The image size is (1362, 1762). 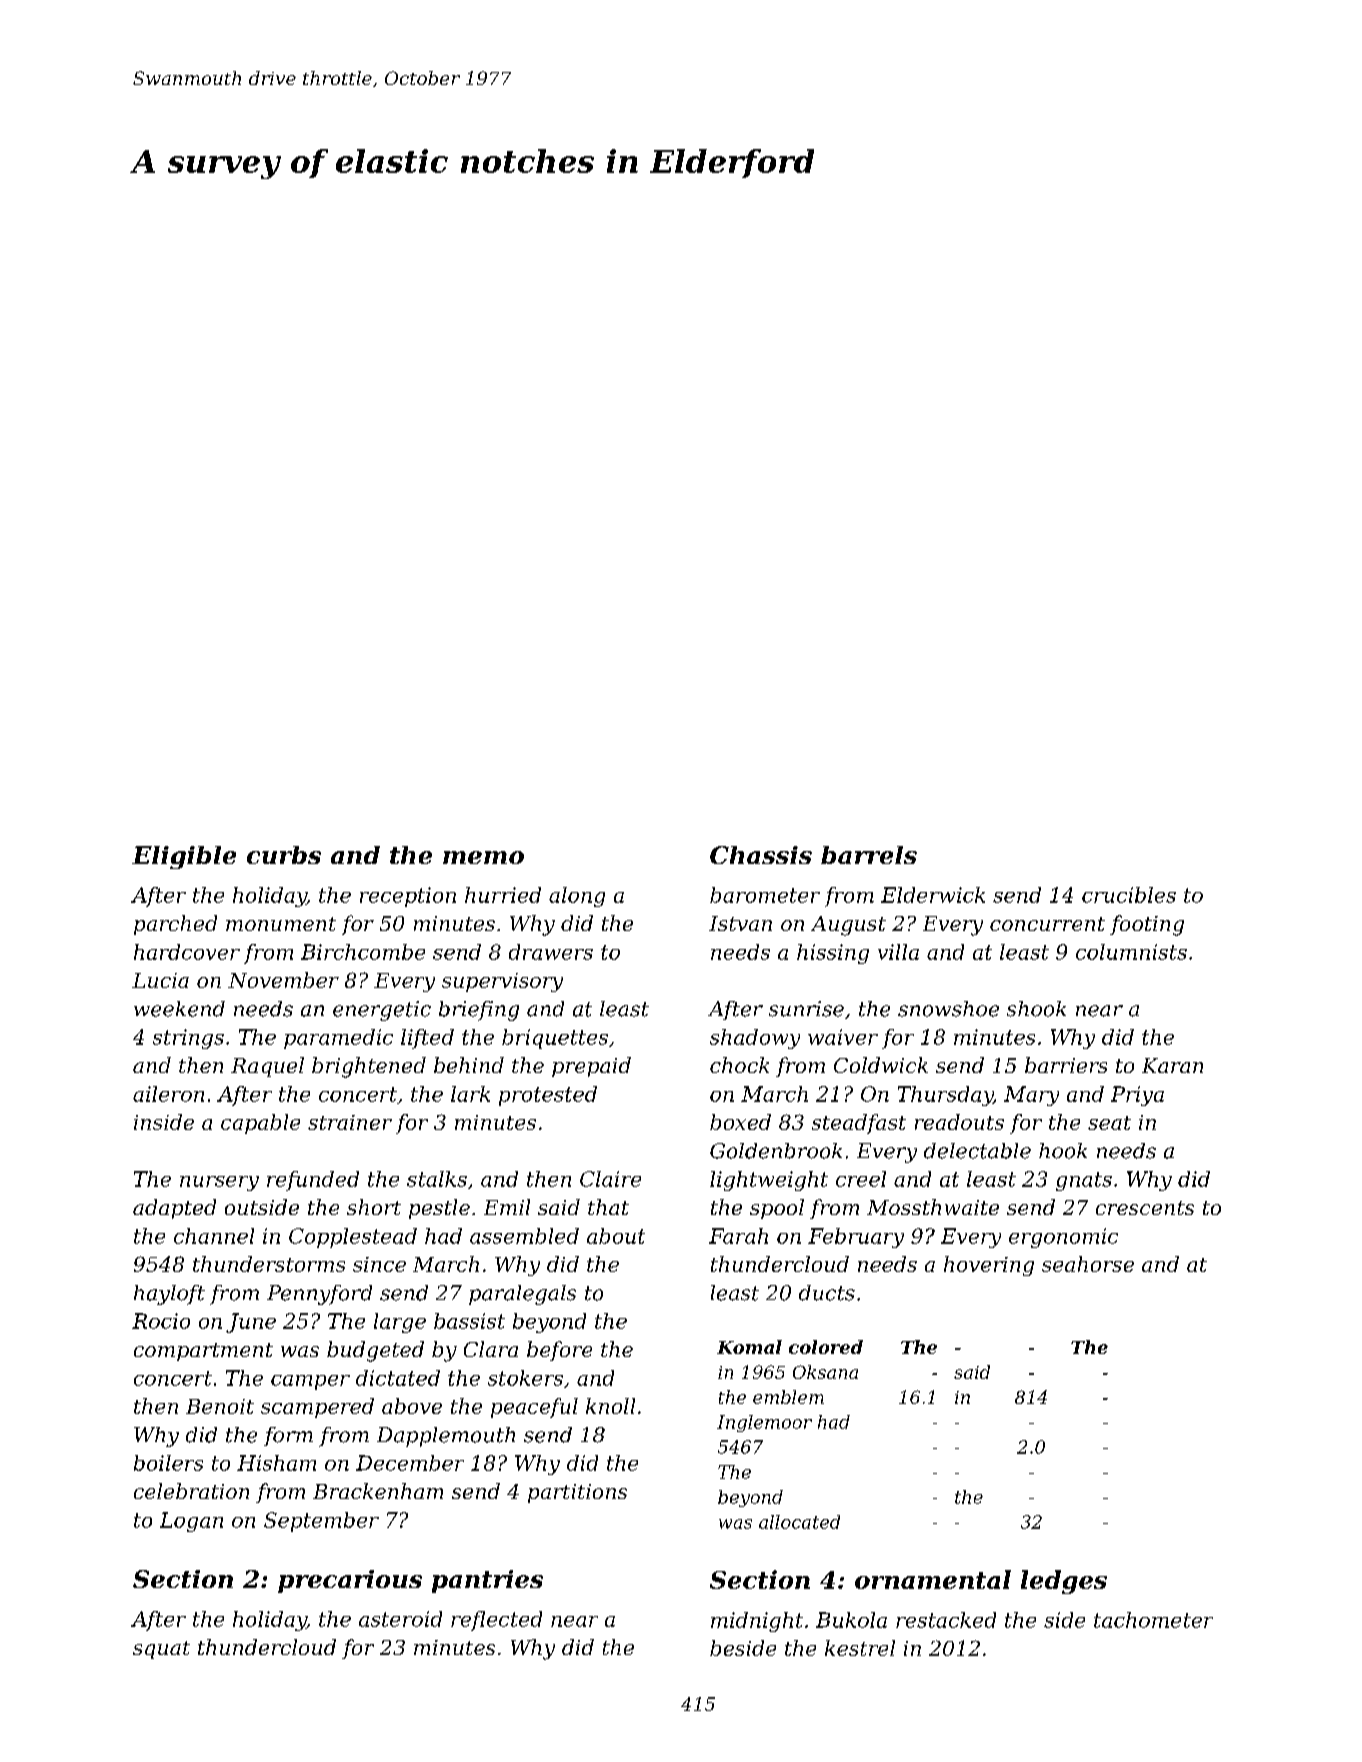 What do you see at coordinates (577, 897) in the image?
I see `along` at bounding box center [577, 897].
